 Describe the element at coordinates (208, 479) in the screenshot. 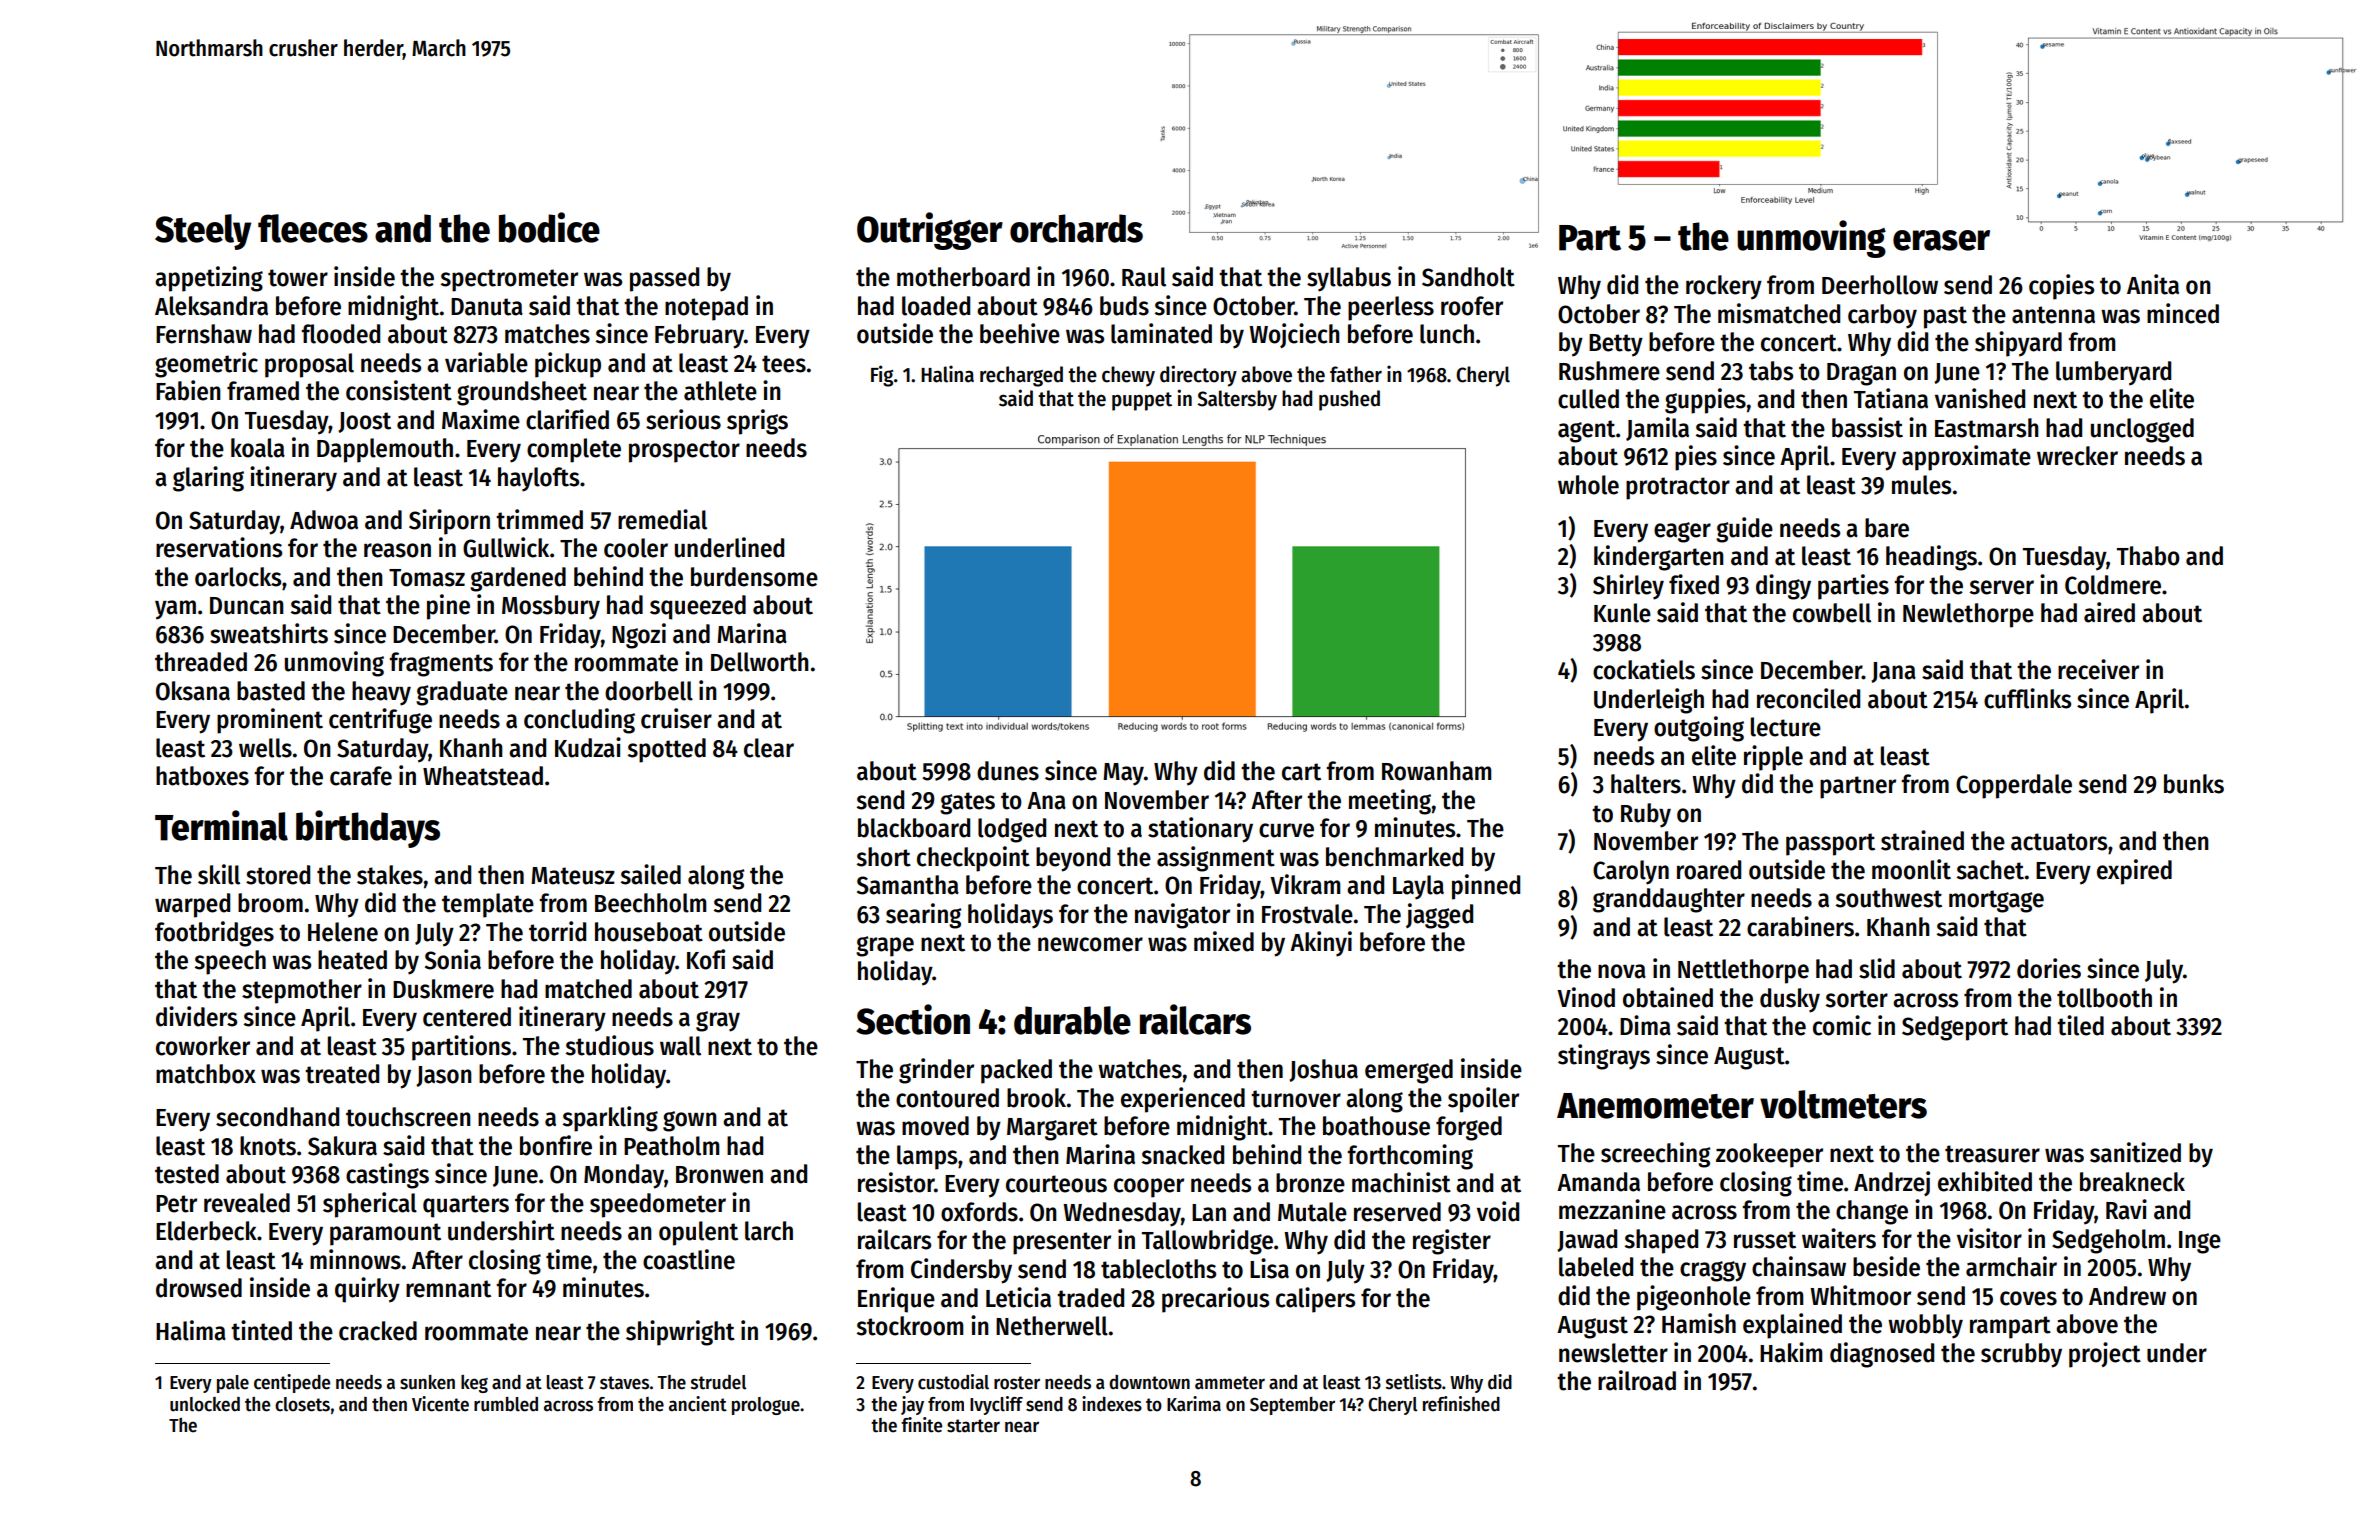

I see `glaring` at that location.
